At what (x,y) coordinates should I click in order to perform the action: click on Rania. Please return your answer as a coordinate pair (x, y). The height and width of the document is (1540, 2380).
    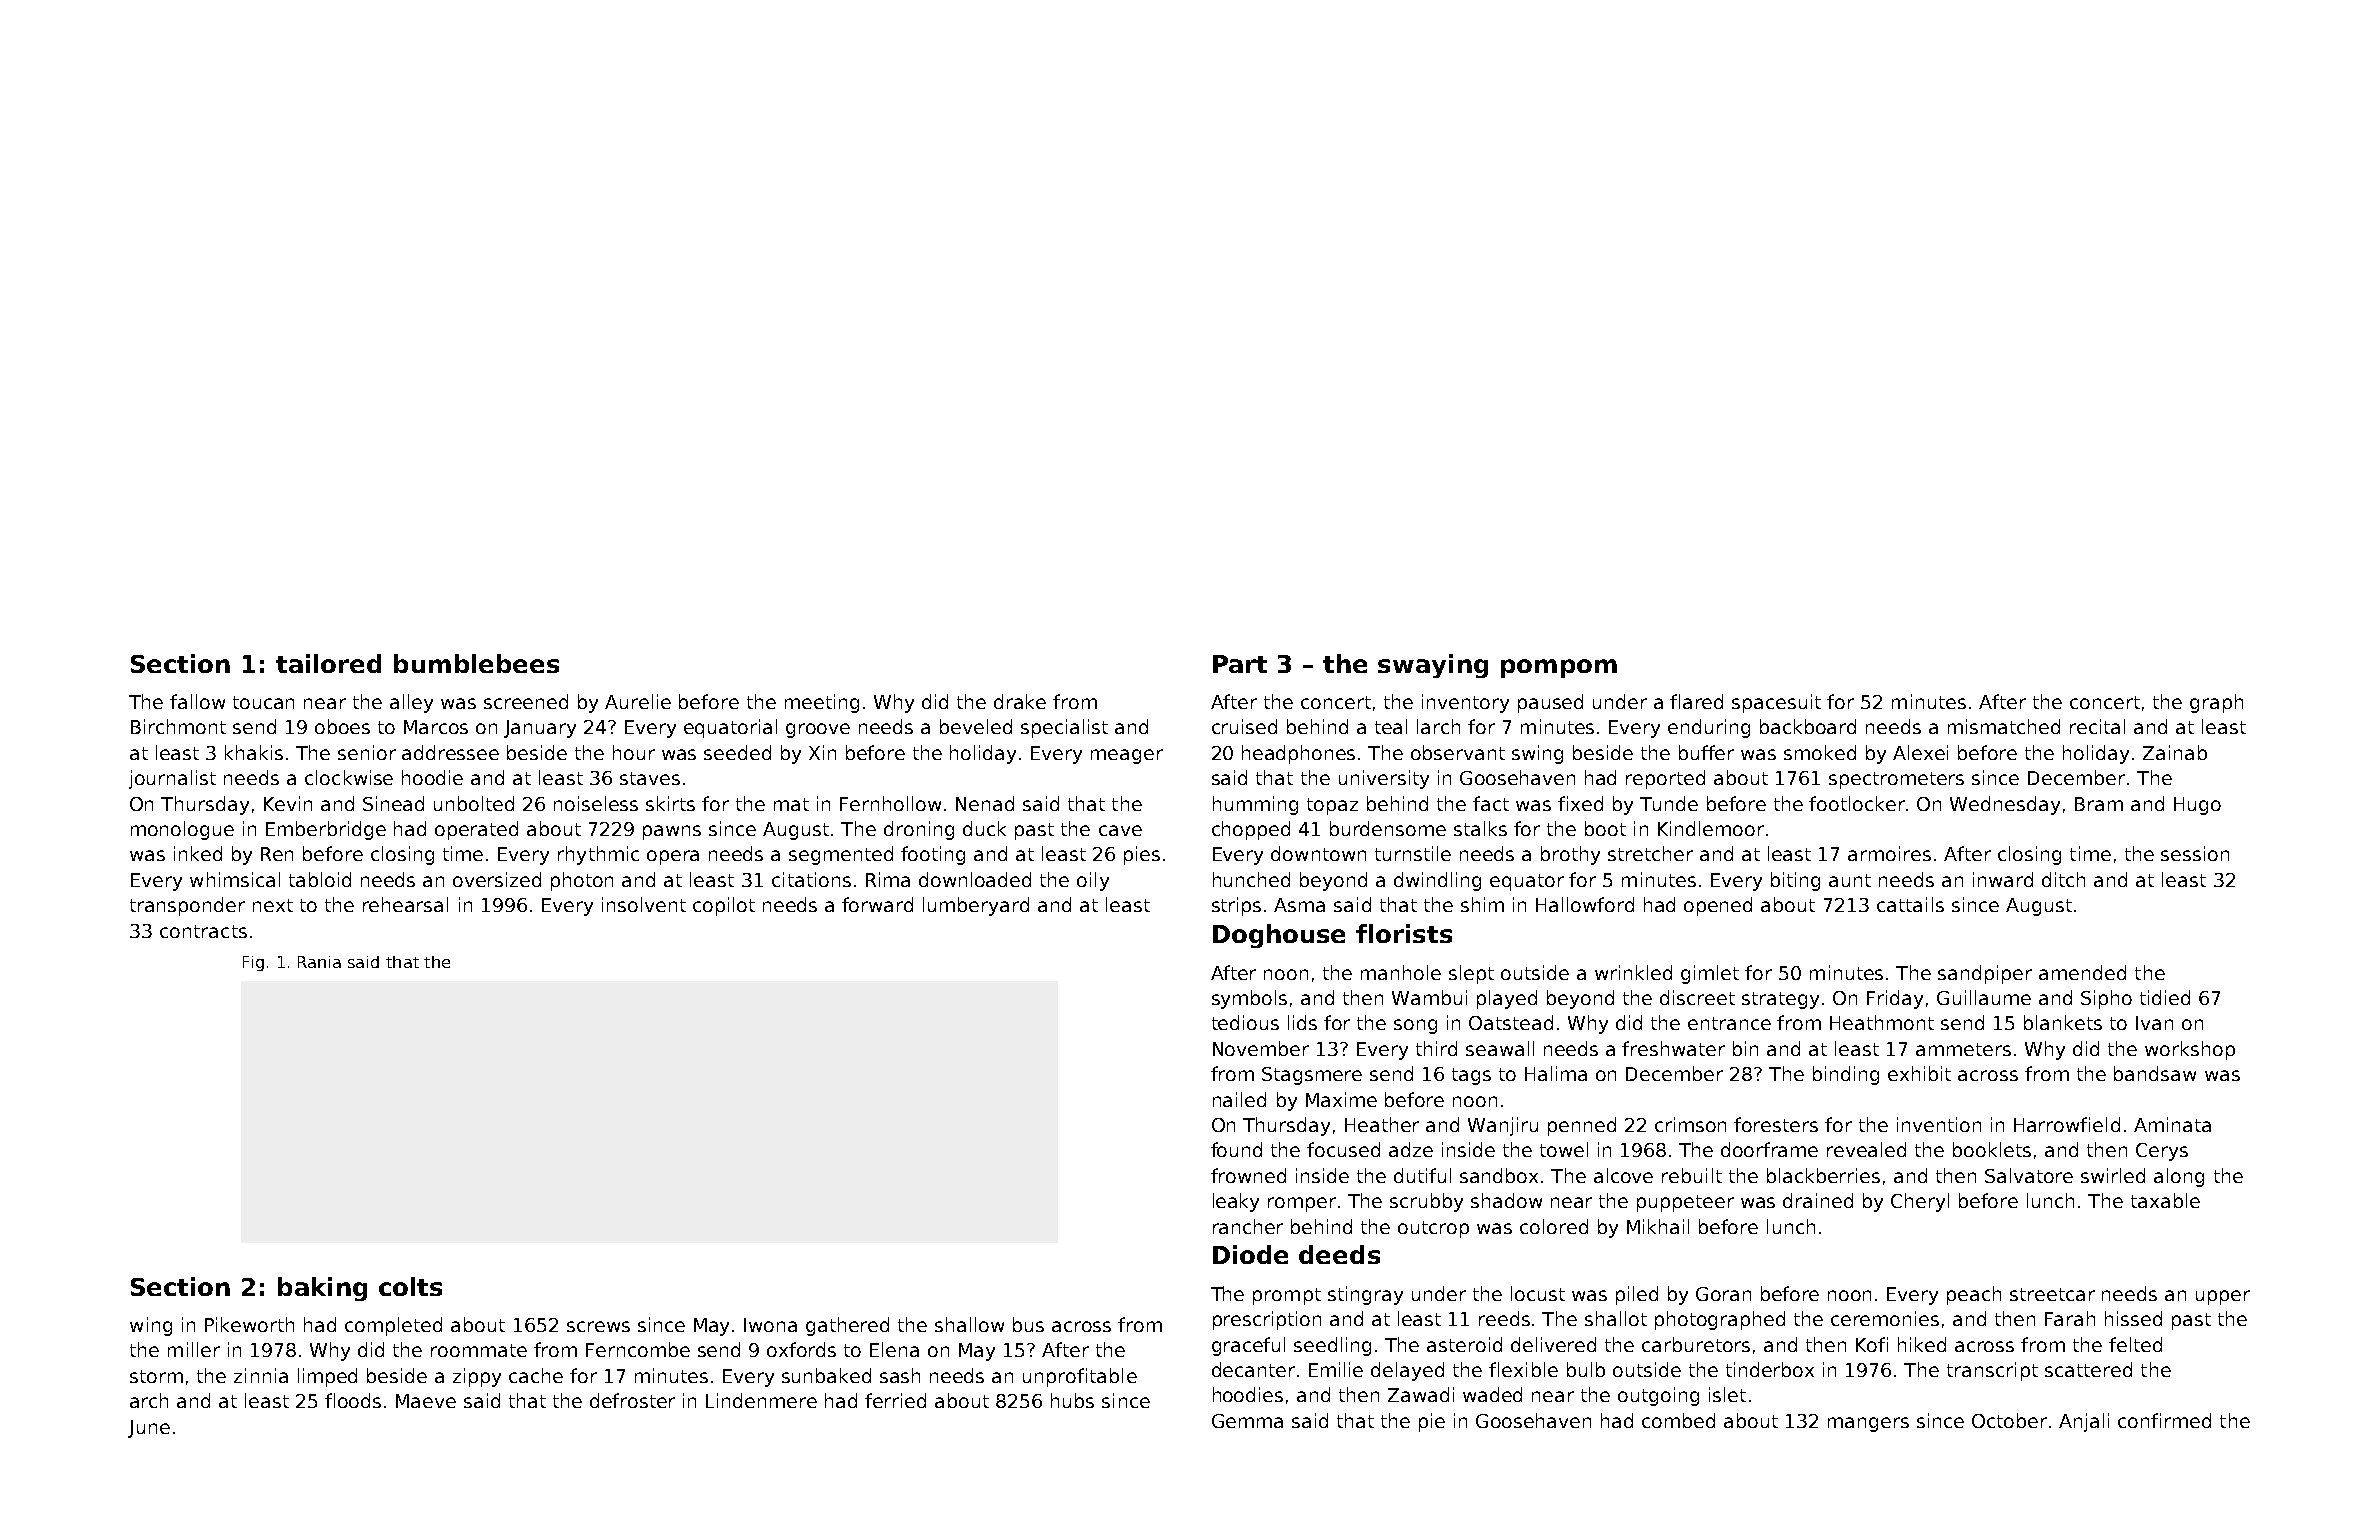
    Looking at the image, I should click on (319, 962).
